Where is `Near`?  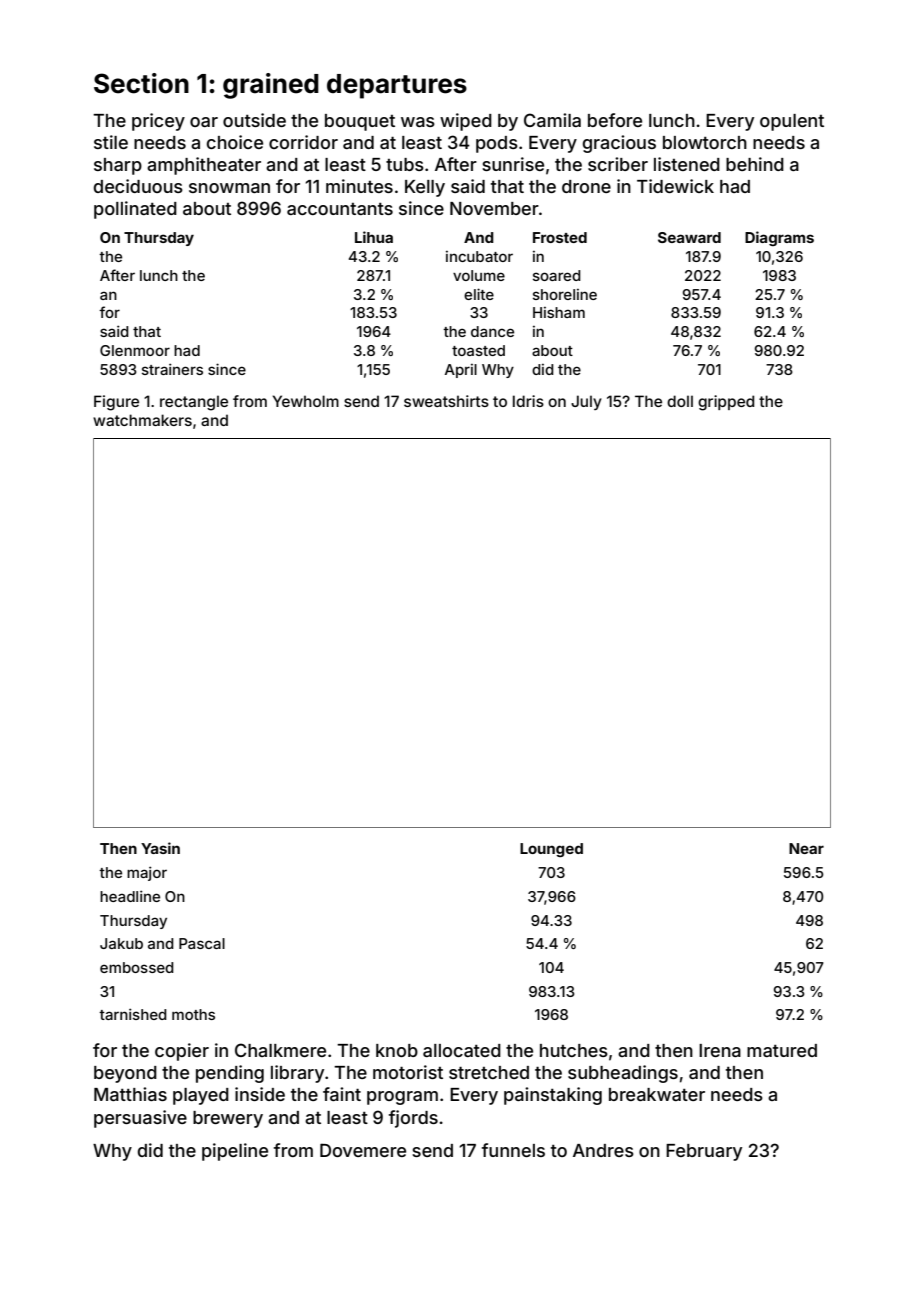
Near is located at coordinates (806, 848).
